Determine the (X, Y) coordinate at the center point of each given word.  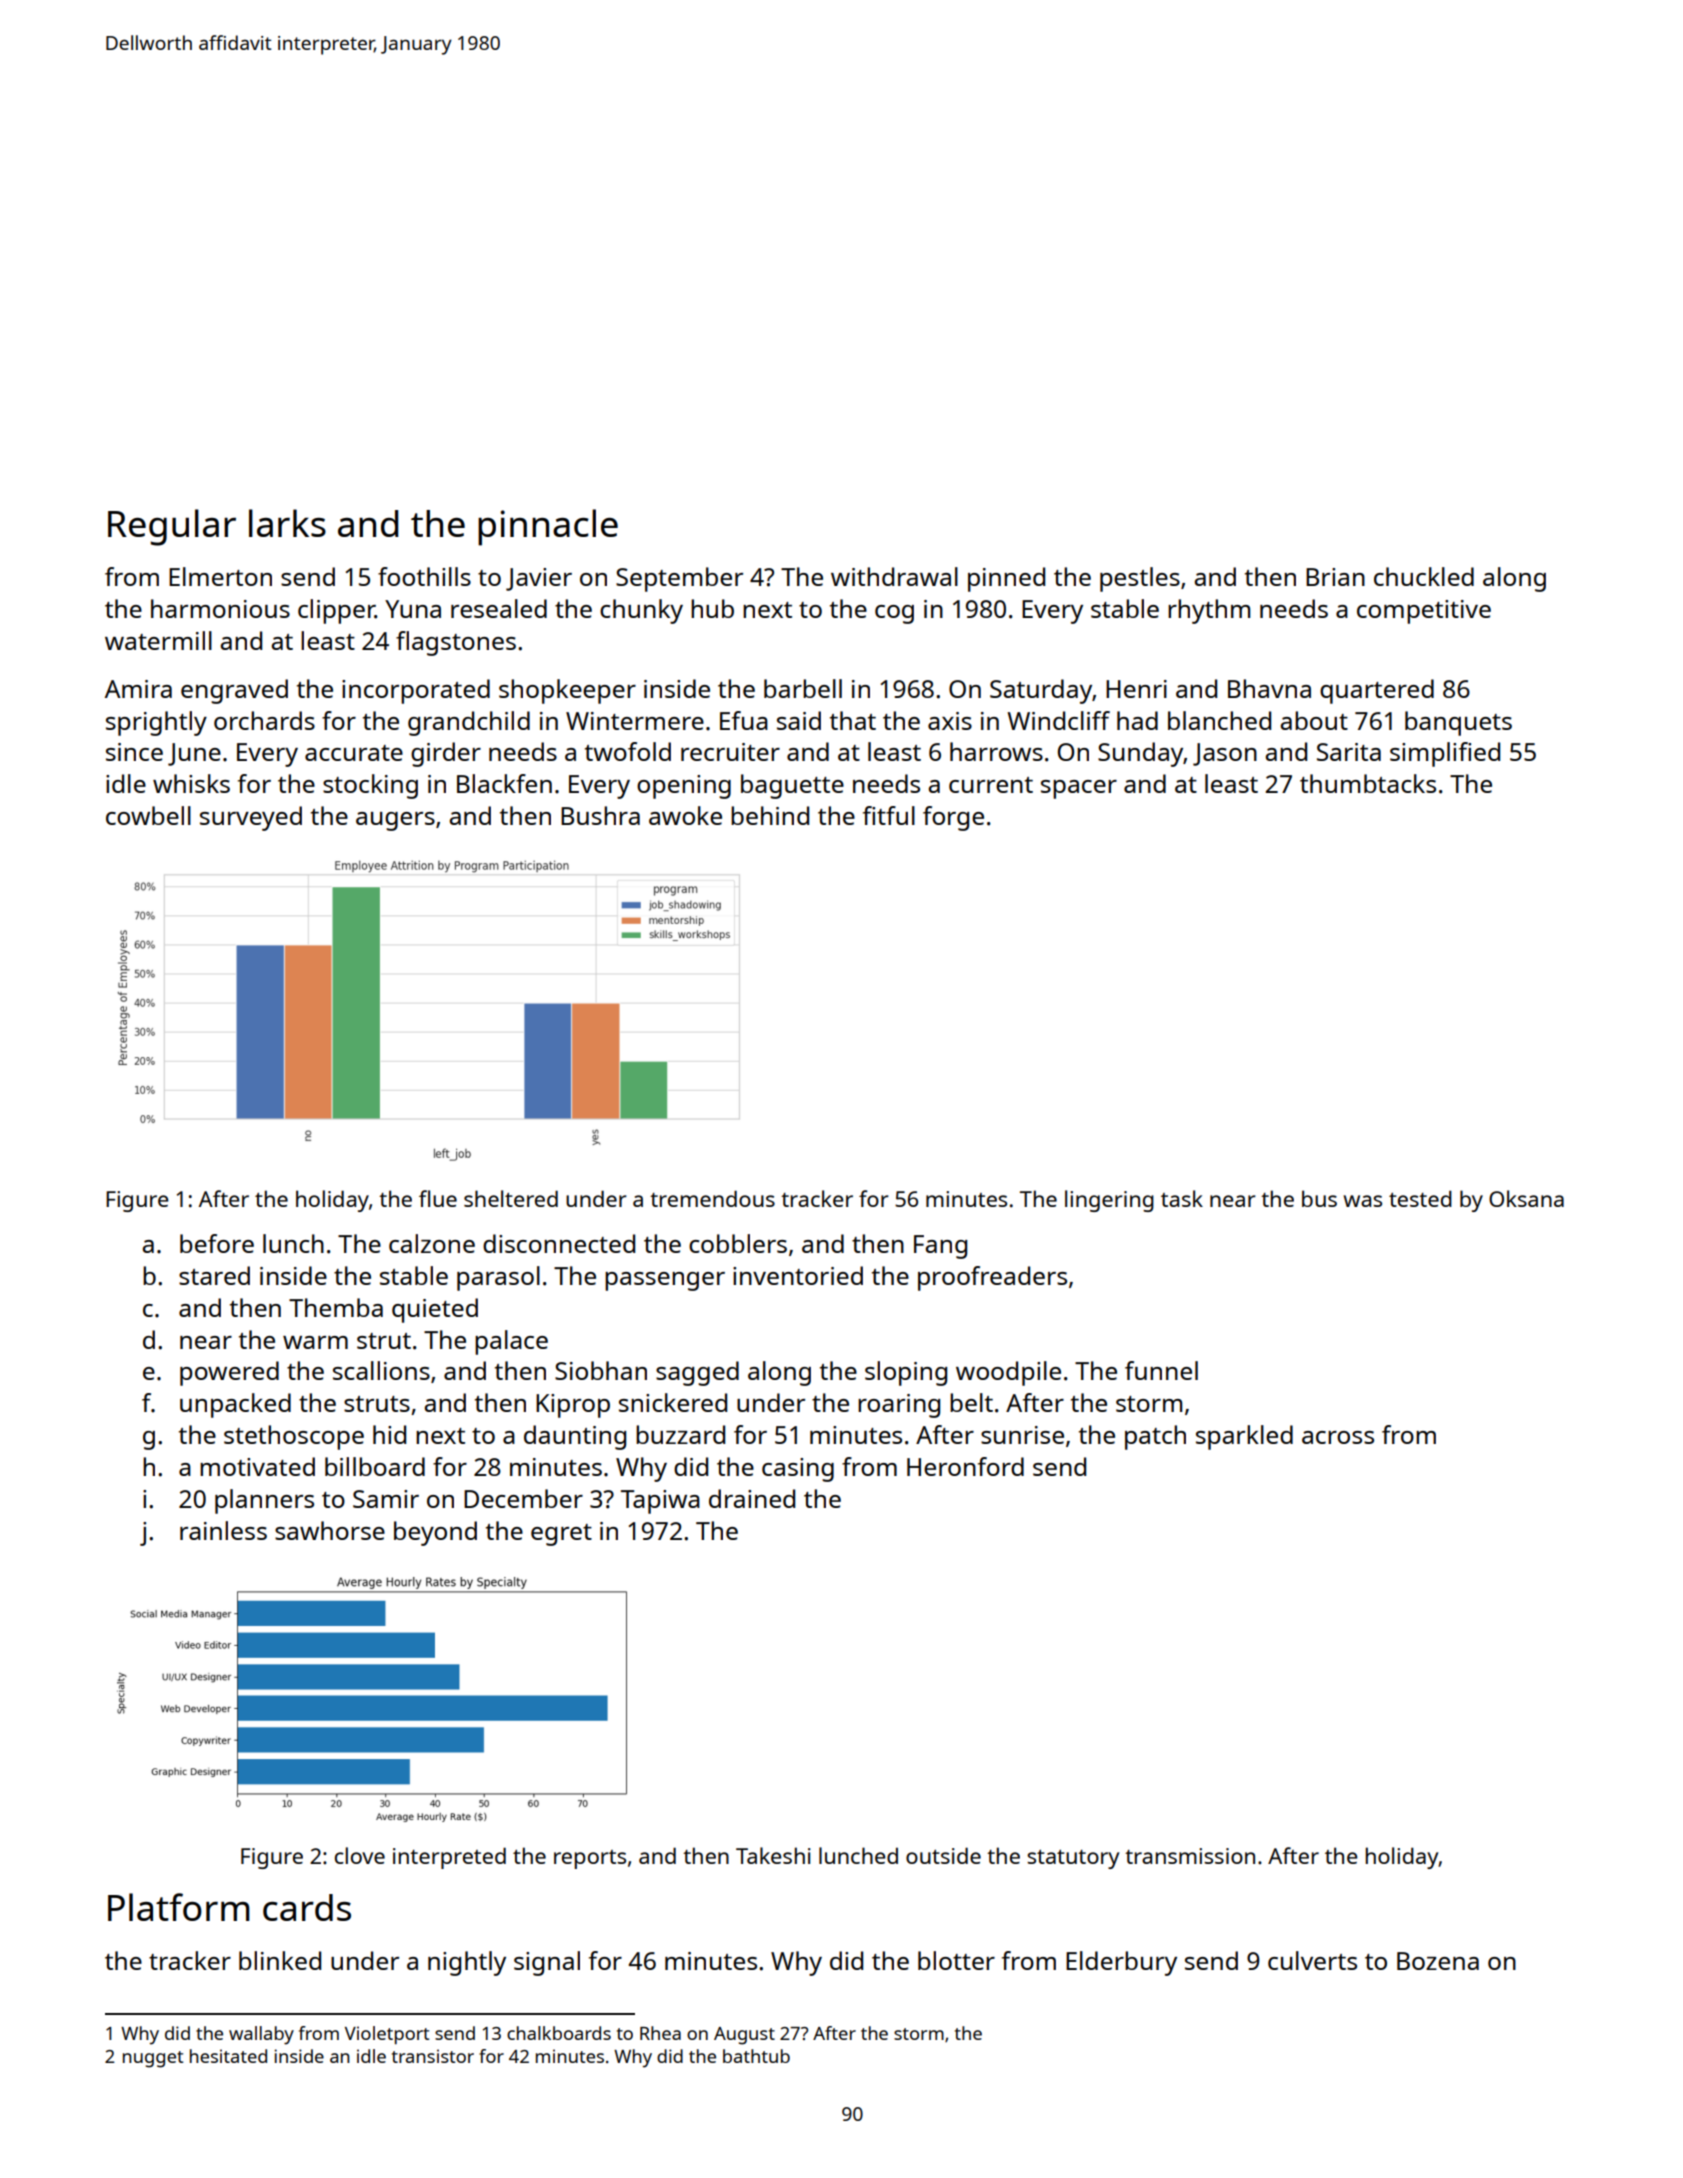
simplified (1445, 754)
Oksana (1526, 1198)
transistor (433, 2056)
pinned (1006, 579)
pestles (1140, 579)
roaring (899, 1406)
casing (798, 1470)
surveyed (251, 818)
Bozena (1438, 1961)
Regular (172, 527)
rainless (223, 1530)
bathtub (756, 2056)
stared (214, 1275)
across (1338, 1437)
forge (953, 818)
